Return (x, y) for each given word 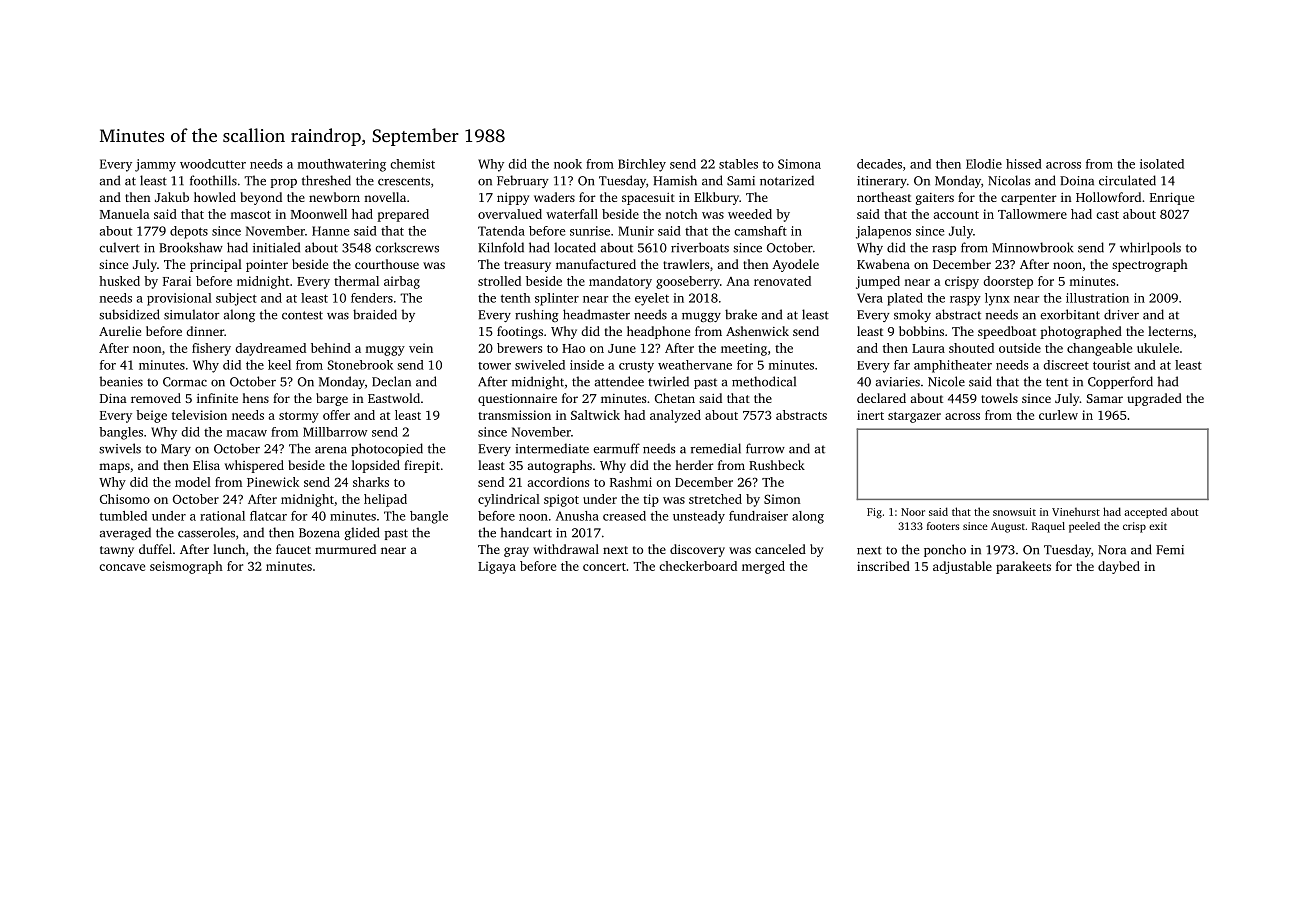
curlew (1058, 415)
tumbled (123, 516)
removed (156, 398)
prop (284, 183)
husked (119, 281)
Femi (1170, 550)
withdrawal (566, 549)
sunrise (590, 231)
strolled (499, 281)
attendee (619, 381)
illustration (1097, 298)
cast (1107, 215)
